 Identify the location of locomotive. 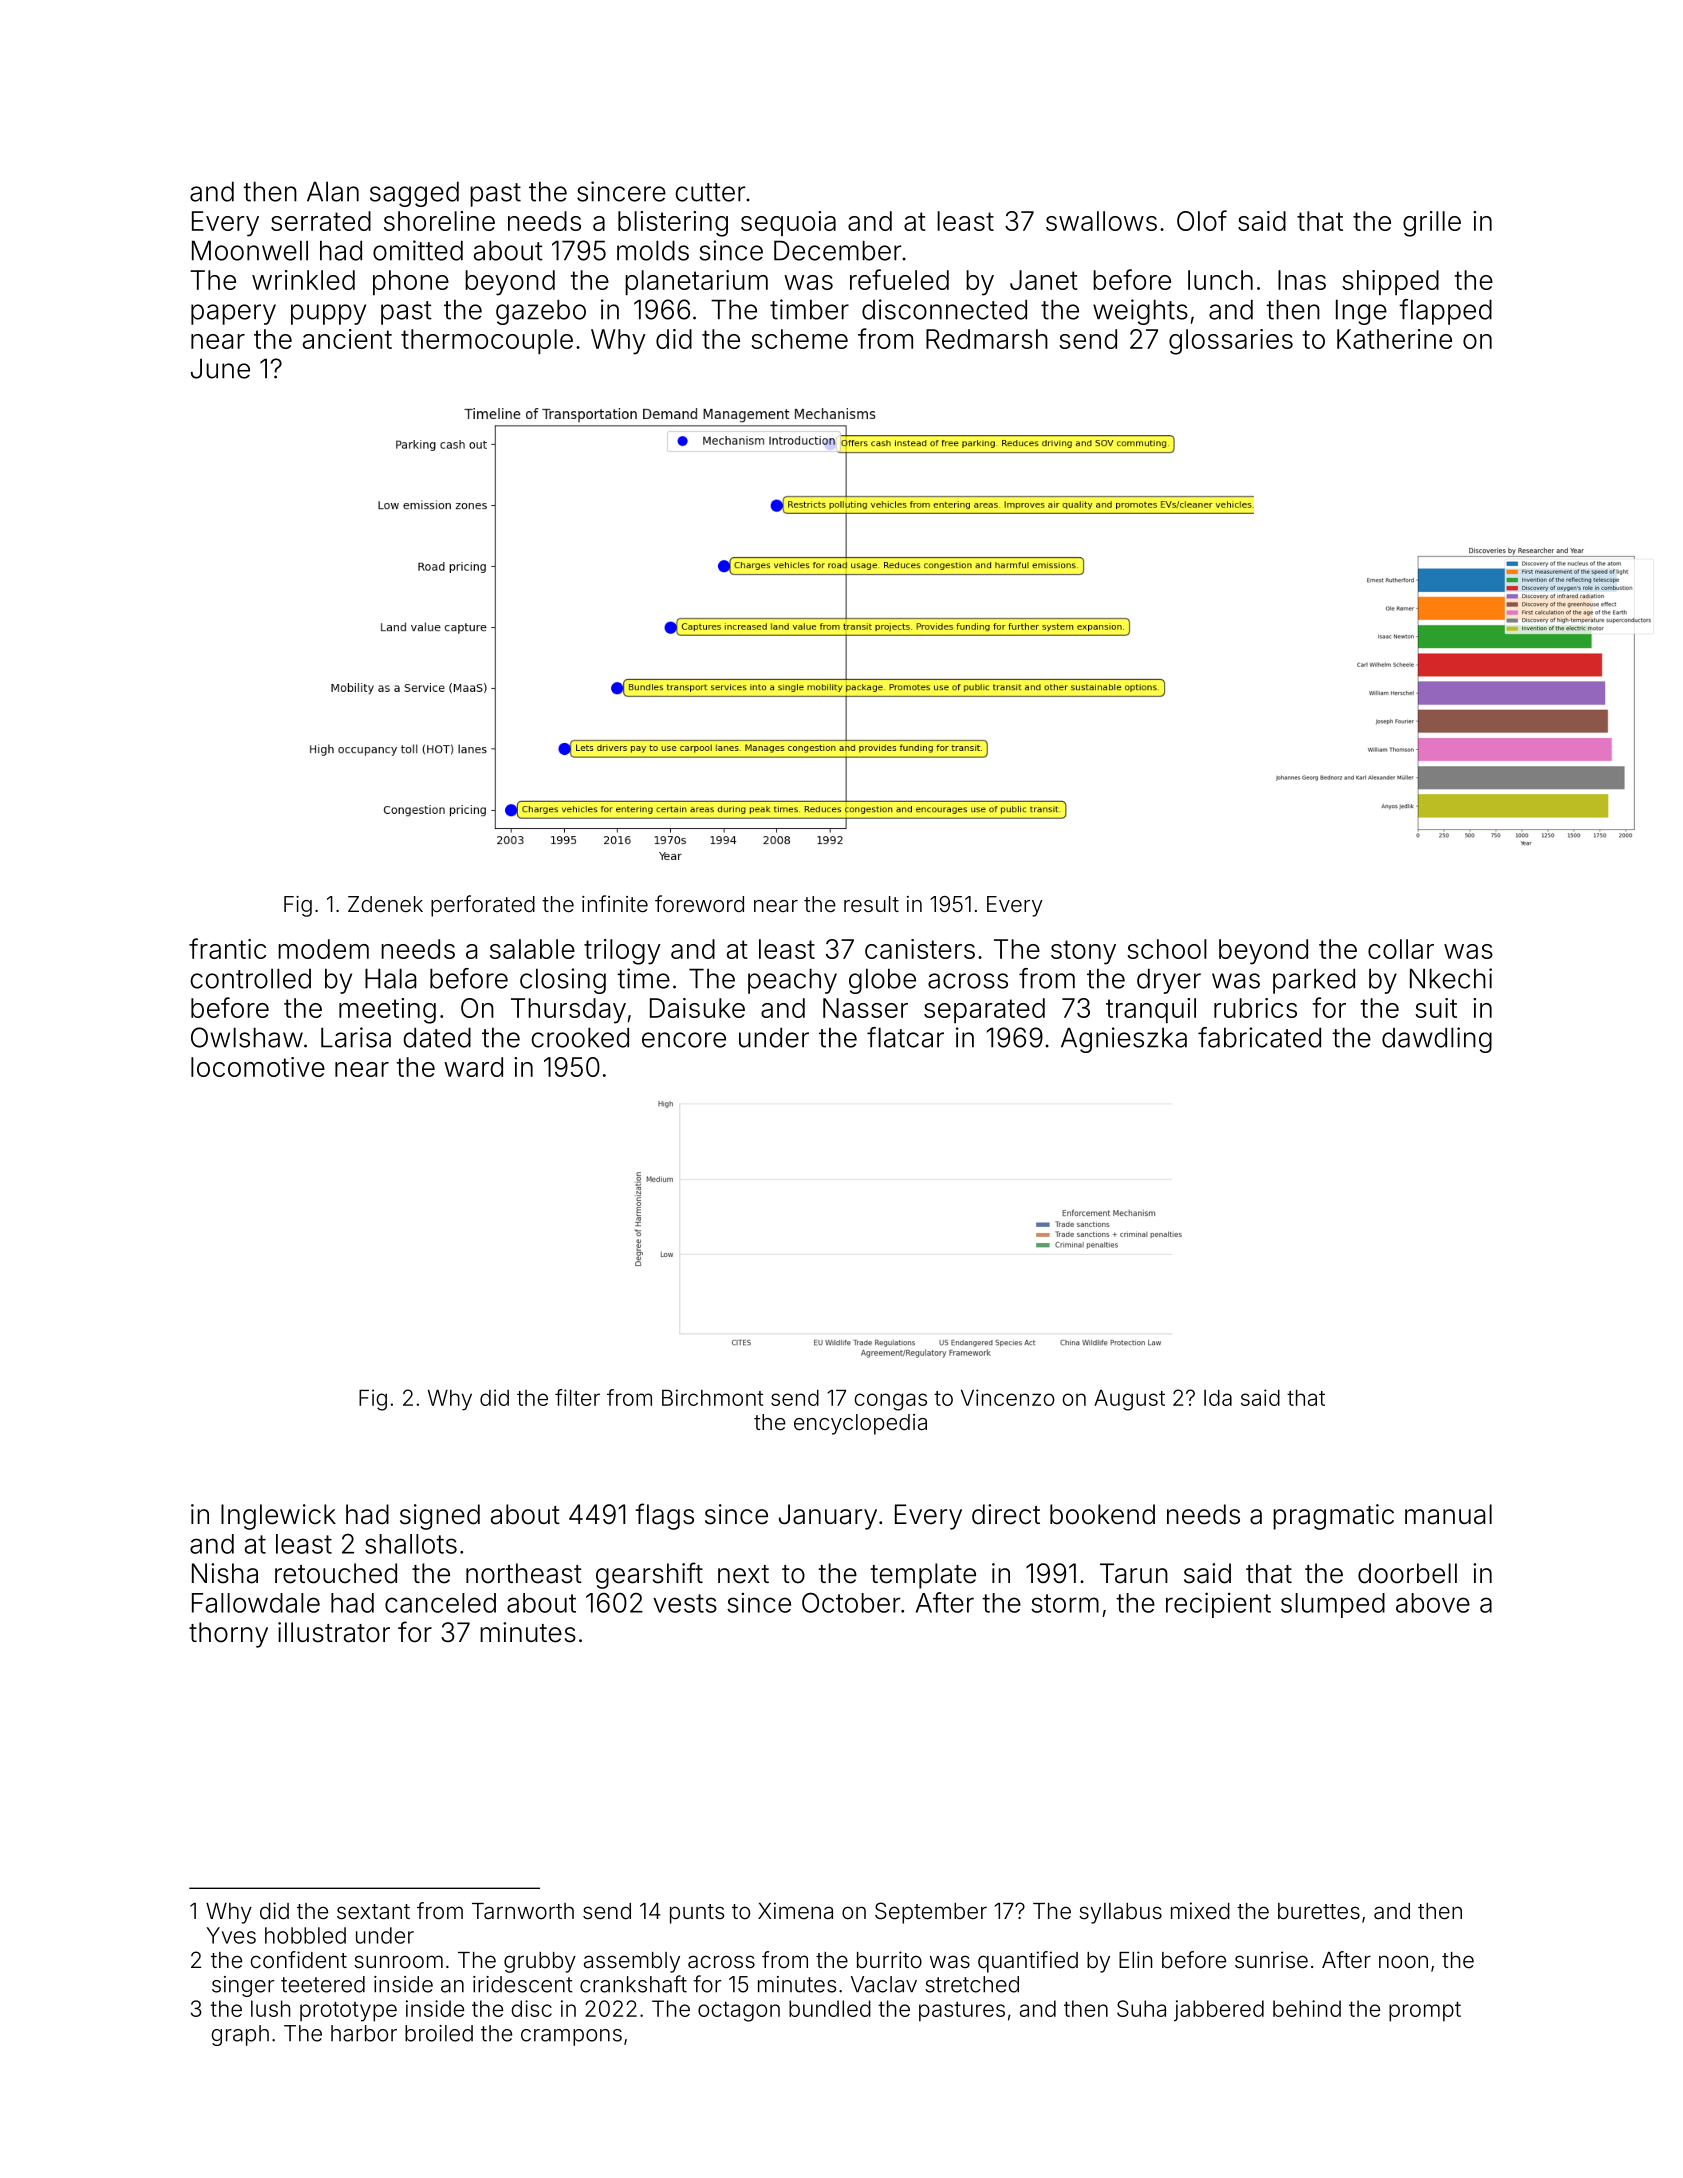
(258, 1067).
